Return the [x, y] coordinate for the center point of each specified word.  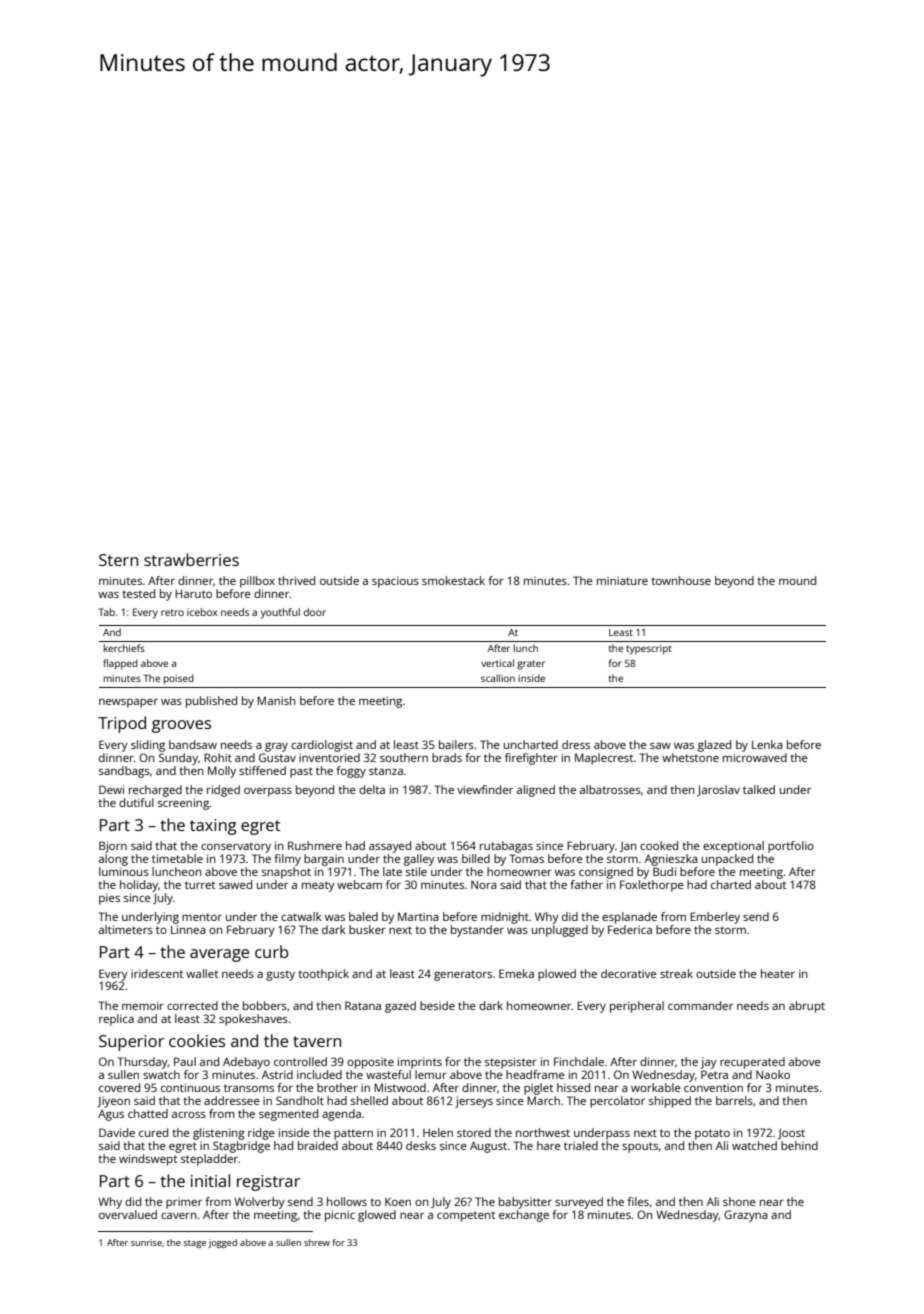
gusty [280, 975]
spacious [395, 582]
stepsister [511, 1063]
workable [656, 1087]
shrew [317, 1242]
